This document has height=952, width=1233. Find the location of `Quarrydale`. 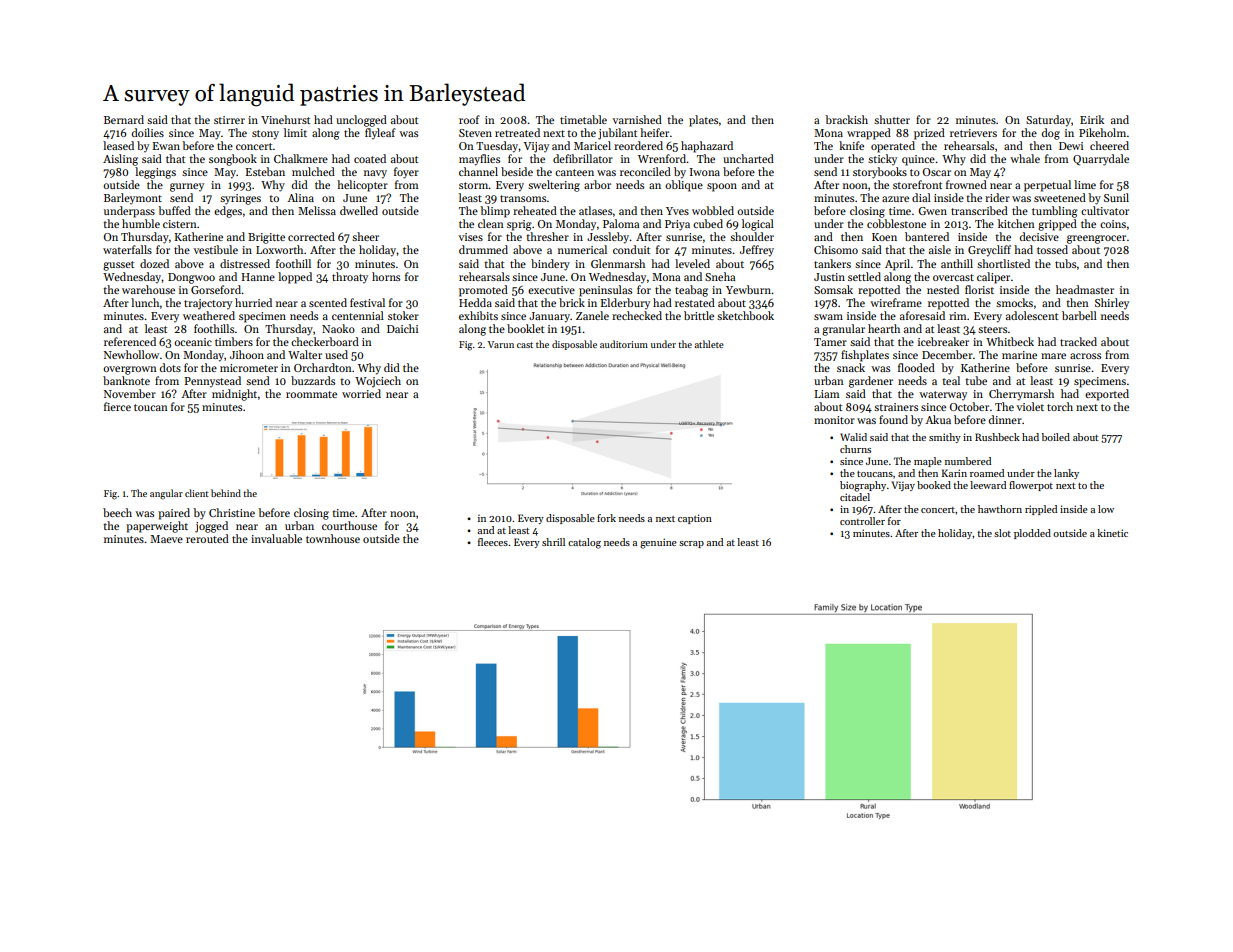

Quarrydale is located at coordinates (1101, 160).
